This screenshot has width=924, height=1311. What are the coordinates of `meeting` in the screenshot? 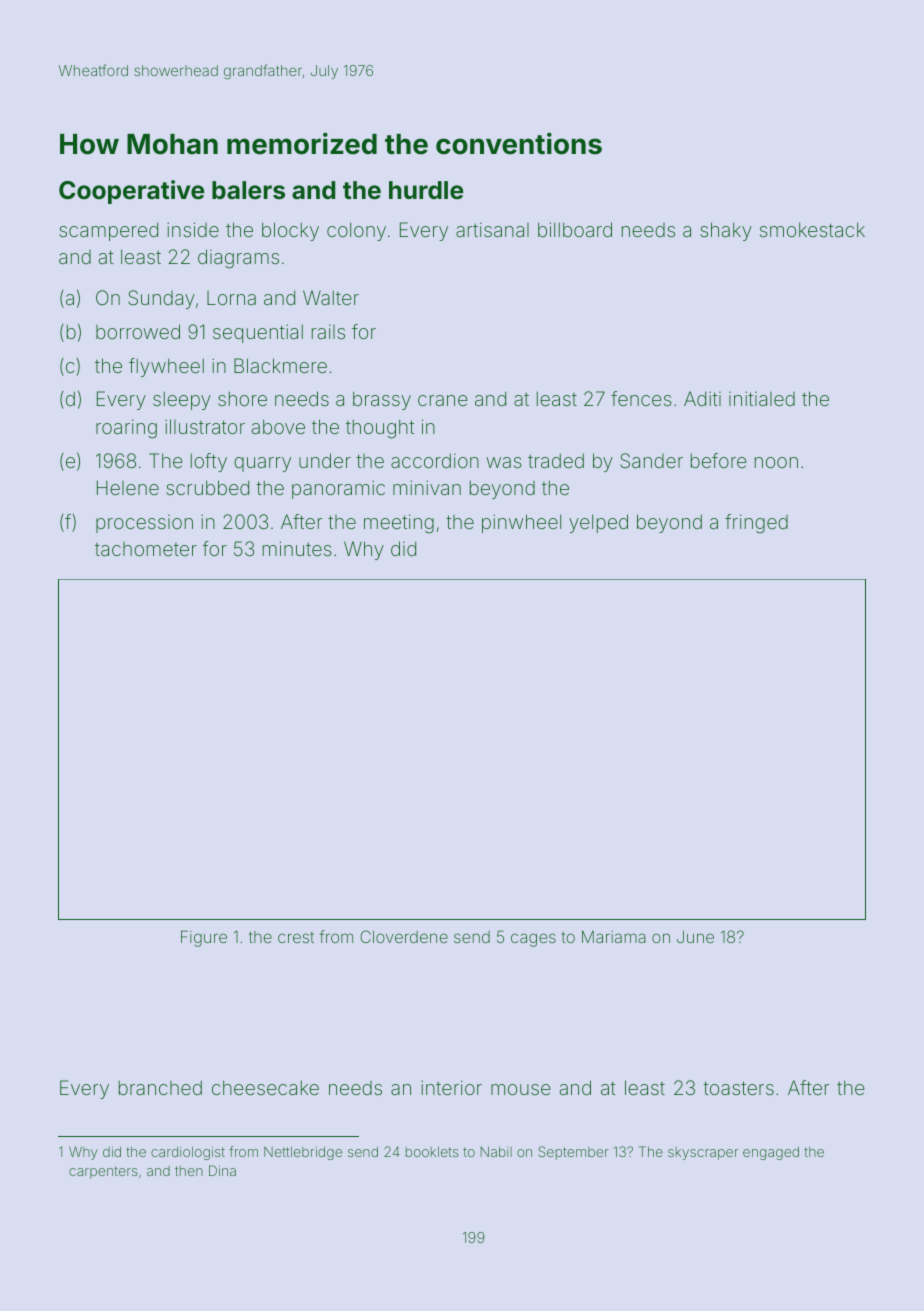 It's located at (399, 524).
